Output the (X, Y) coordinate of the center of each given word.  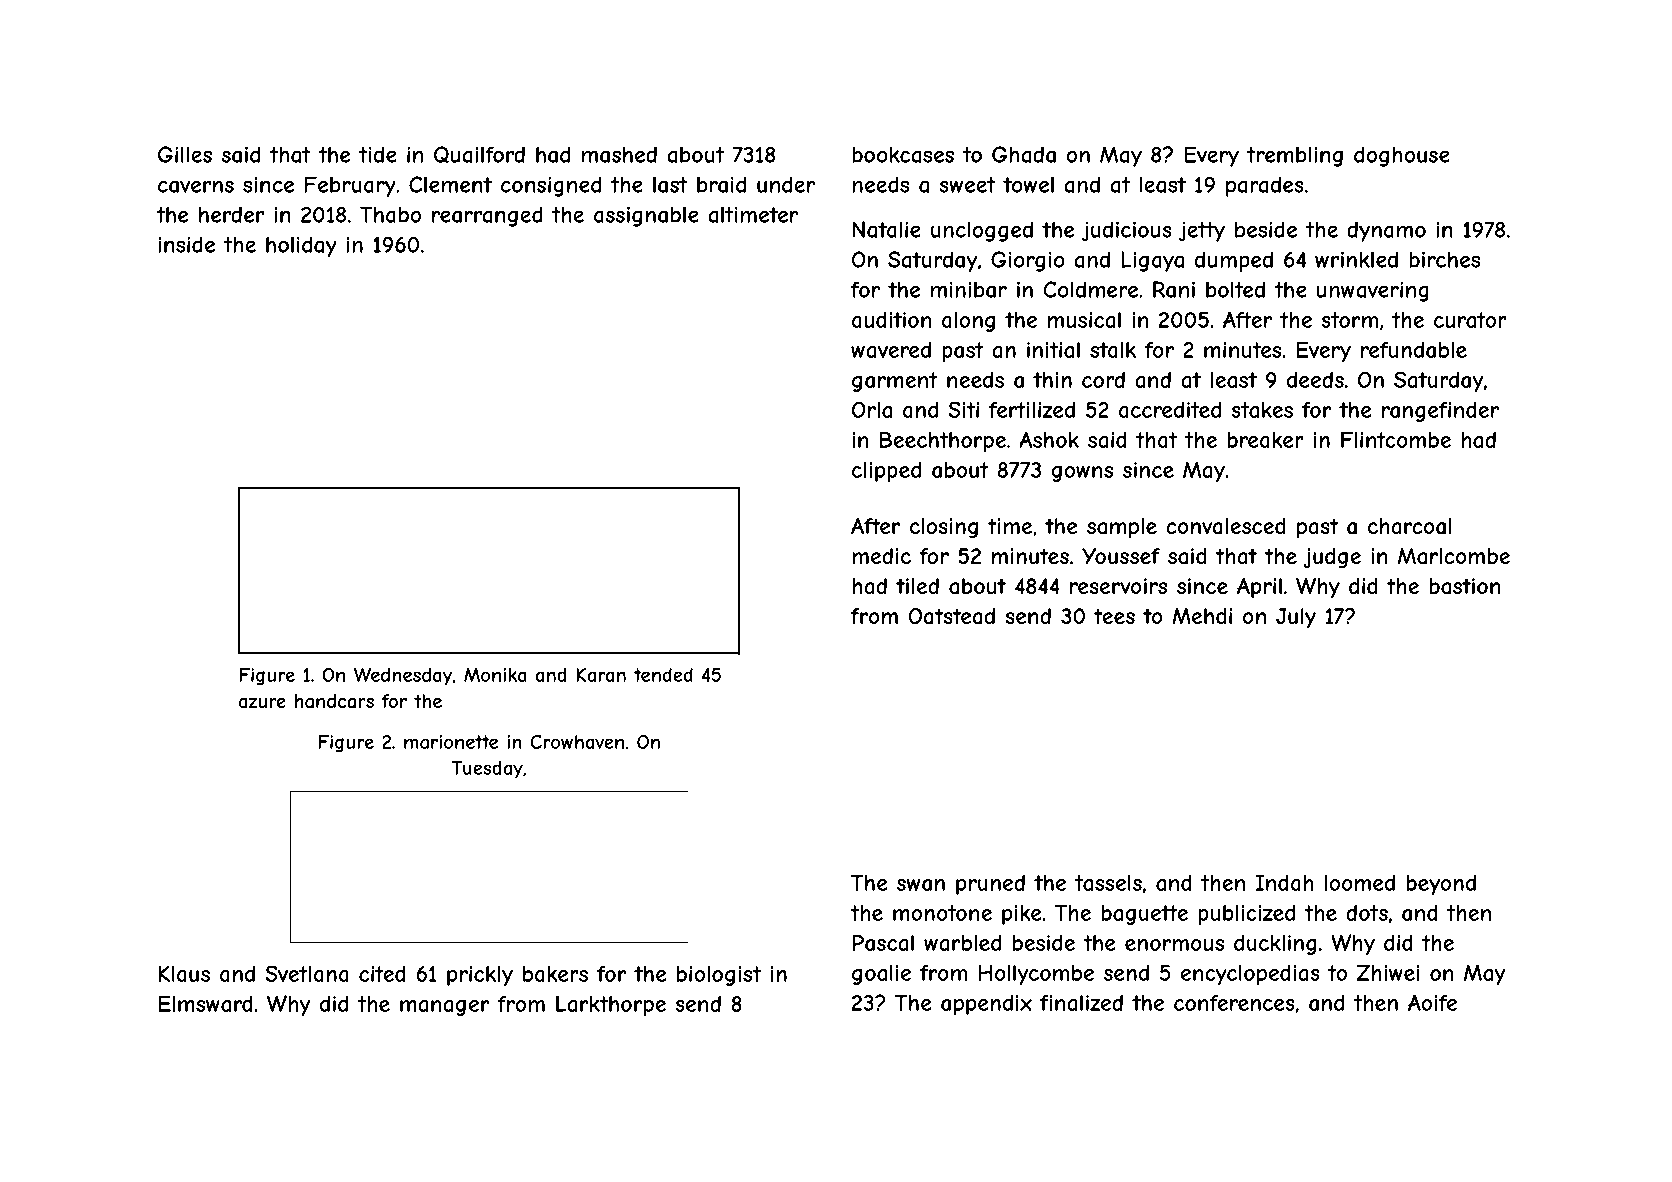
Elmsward (206, 1004)
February (350, 186)
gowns (1082, 474)
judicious (1126, 231)
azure (262, 703)
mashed (619, 154)
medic (881, 556)
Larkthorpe (611, 1005)
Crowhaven (577, 742)
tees (1114, 616)
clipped (886, 472)
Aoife (1432, 1002)
